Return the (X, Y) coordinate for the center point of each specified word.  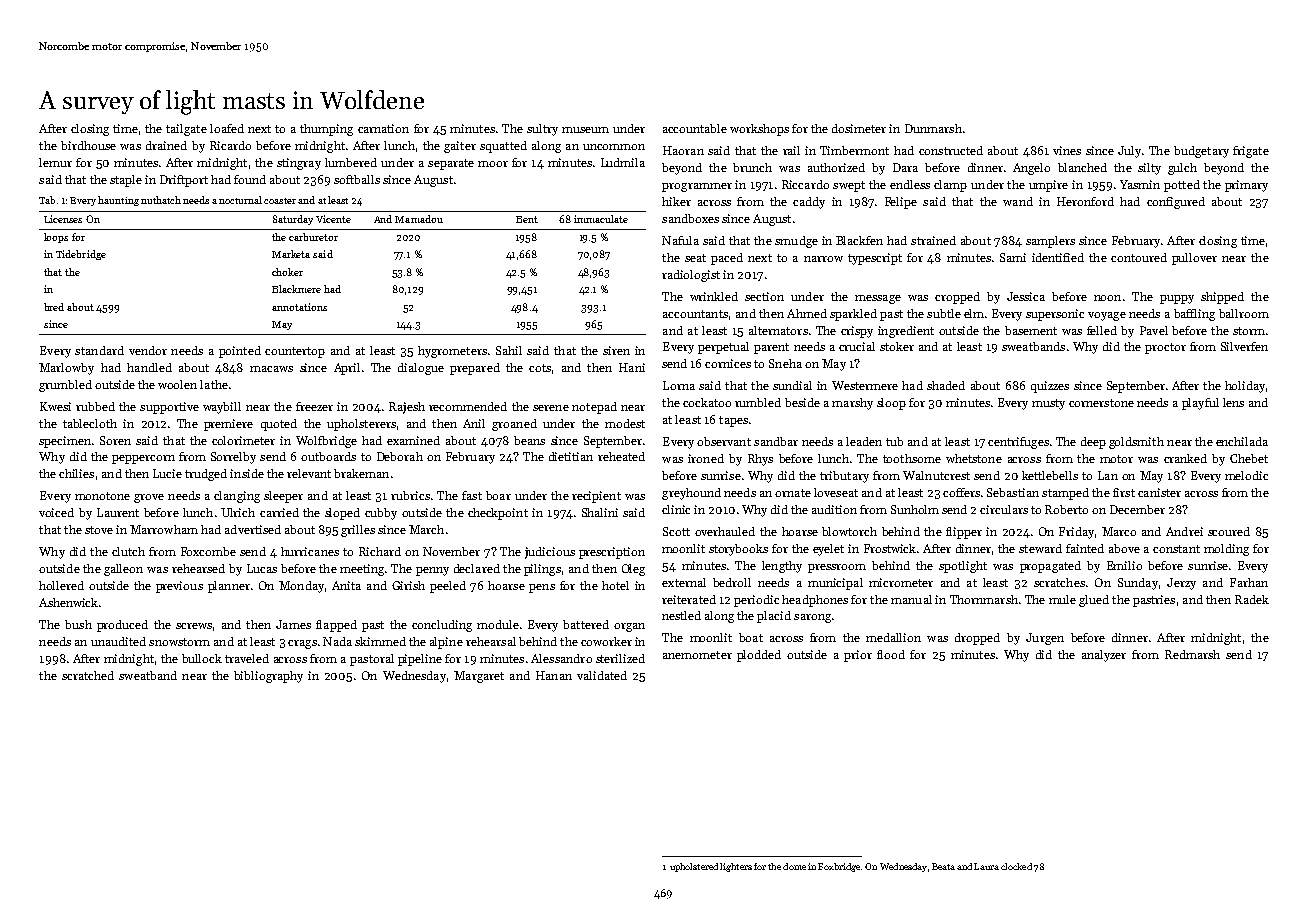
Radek (1252, 599)
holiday (1245, 387)
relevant (309, 473)
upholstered (694, 867)
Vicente (333, 219)
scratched (88, 675)
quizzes (1050, 387)
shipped (1222, 298)
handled (149, 367)
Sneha (785, 363)
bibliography (268, 677)
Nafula (680, 240)
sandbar (776, 441)
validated (602, 675)
